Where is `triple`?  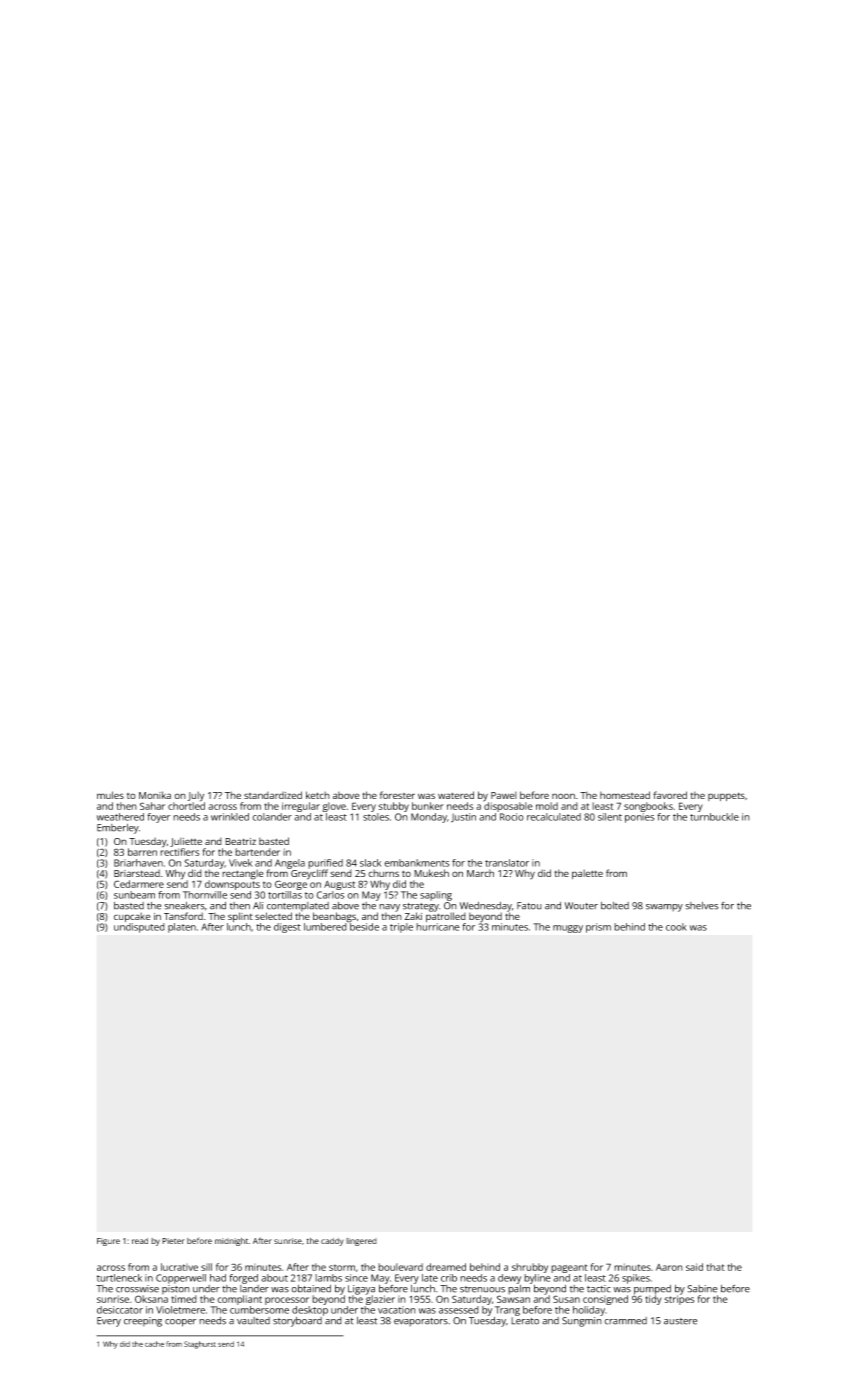 triple is located at coordinates (401, 928).
